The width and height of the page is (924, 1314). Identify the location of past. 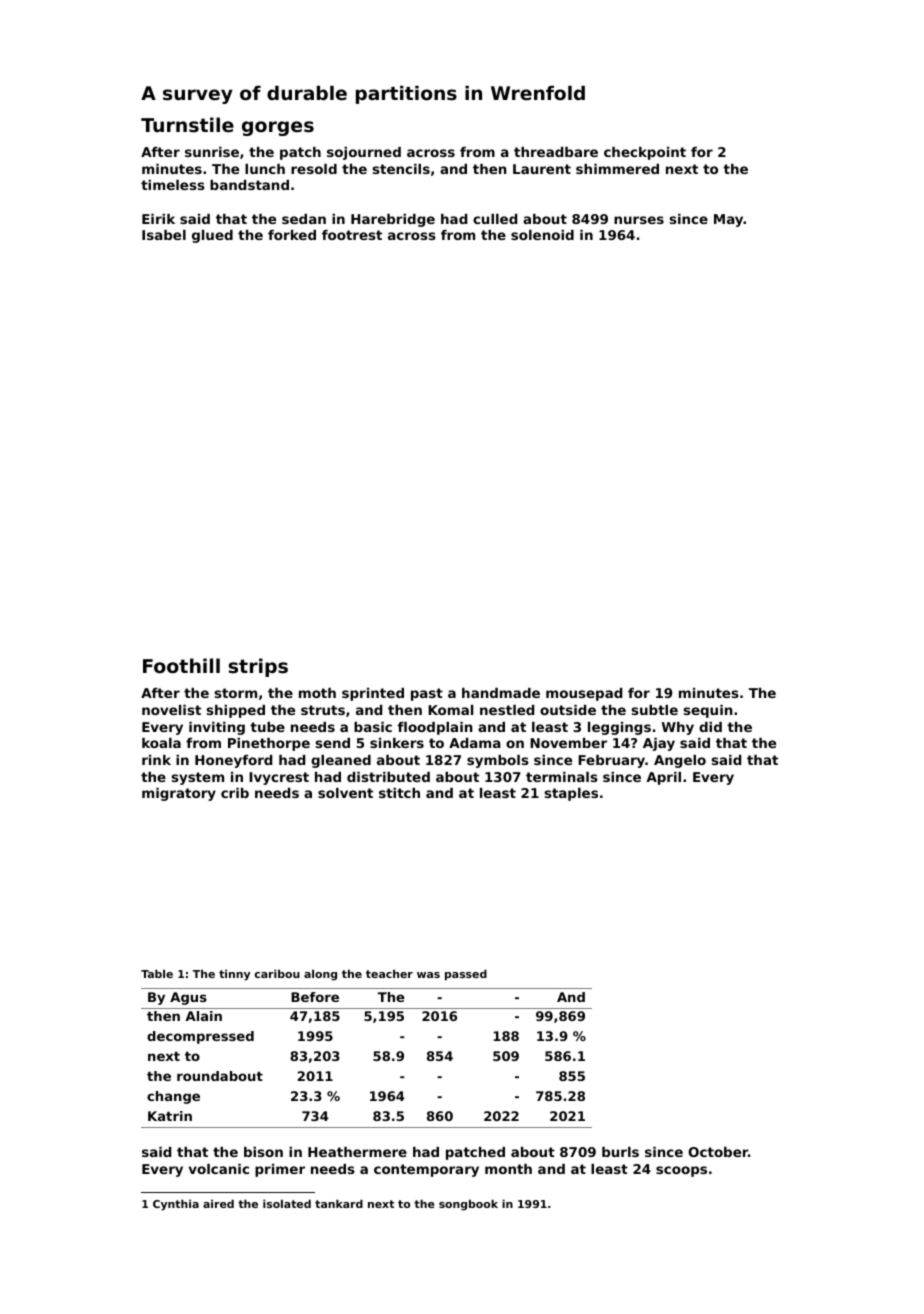
(427, 694).
